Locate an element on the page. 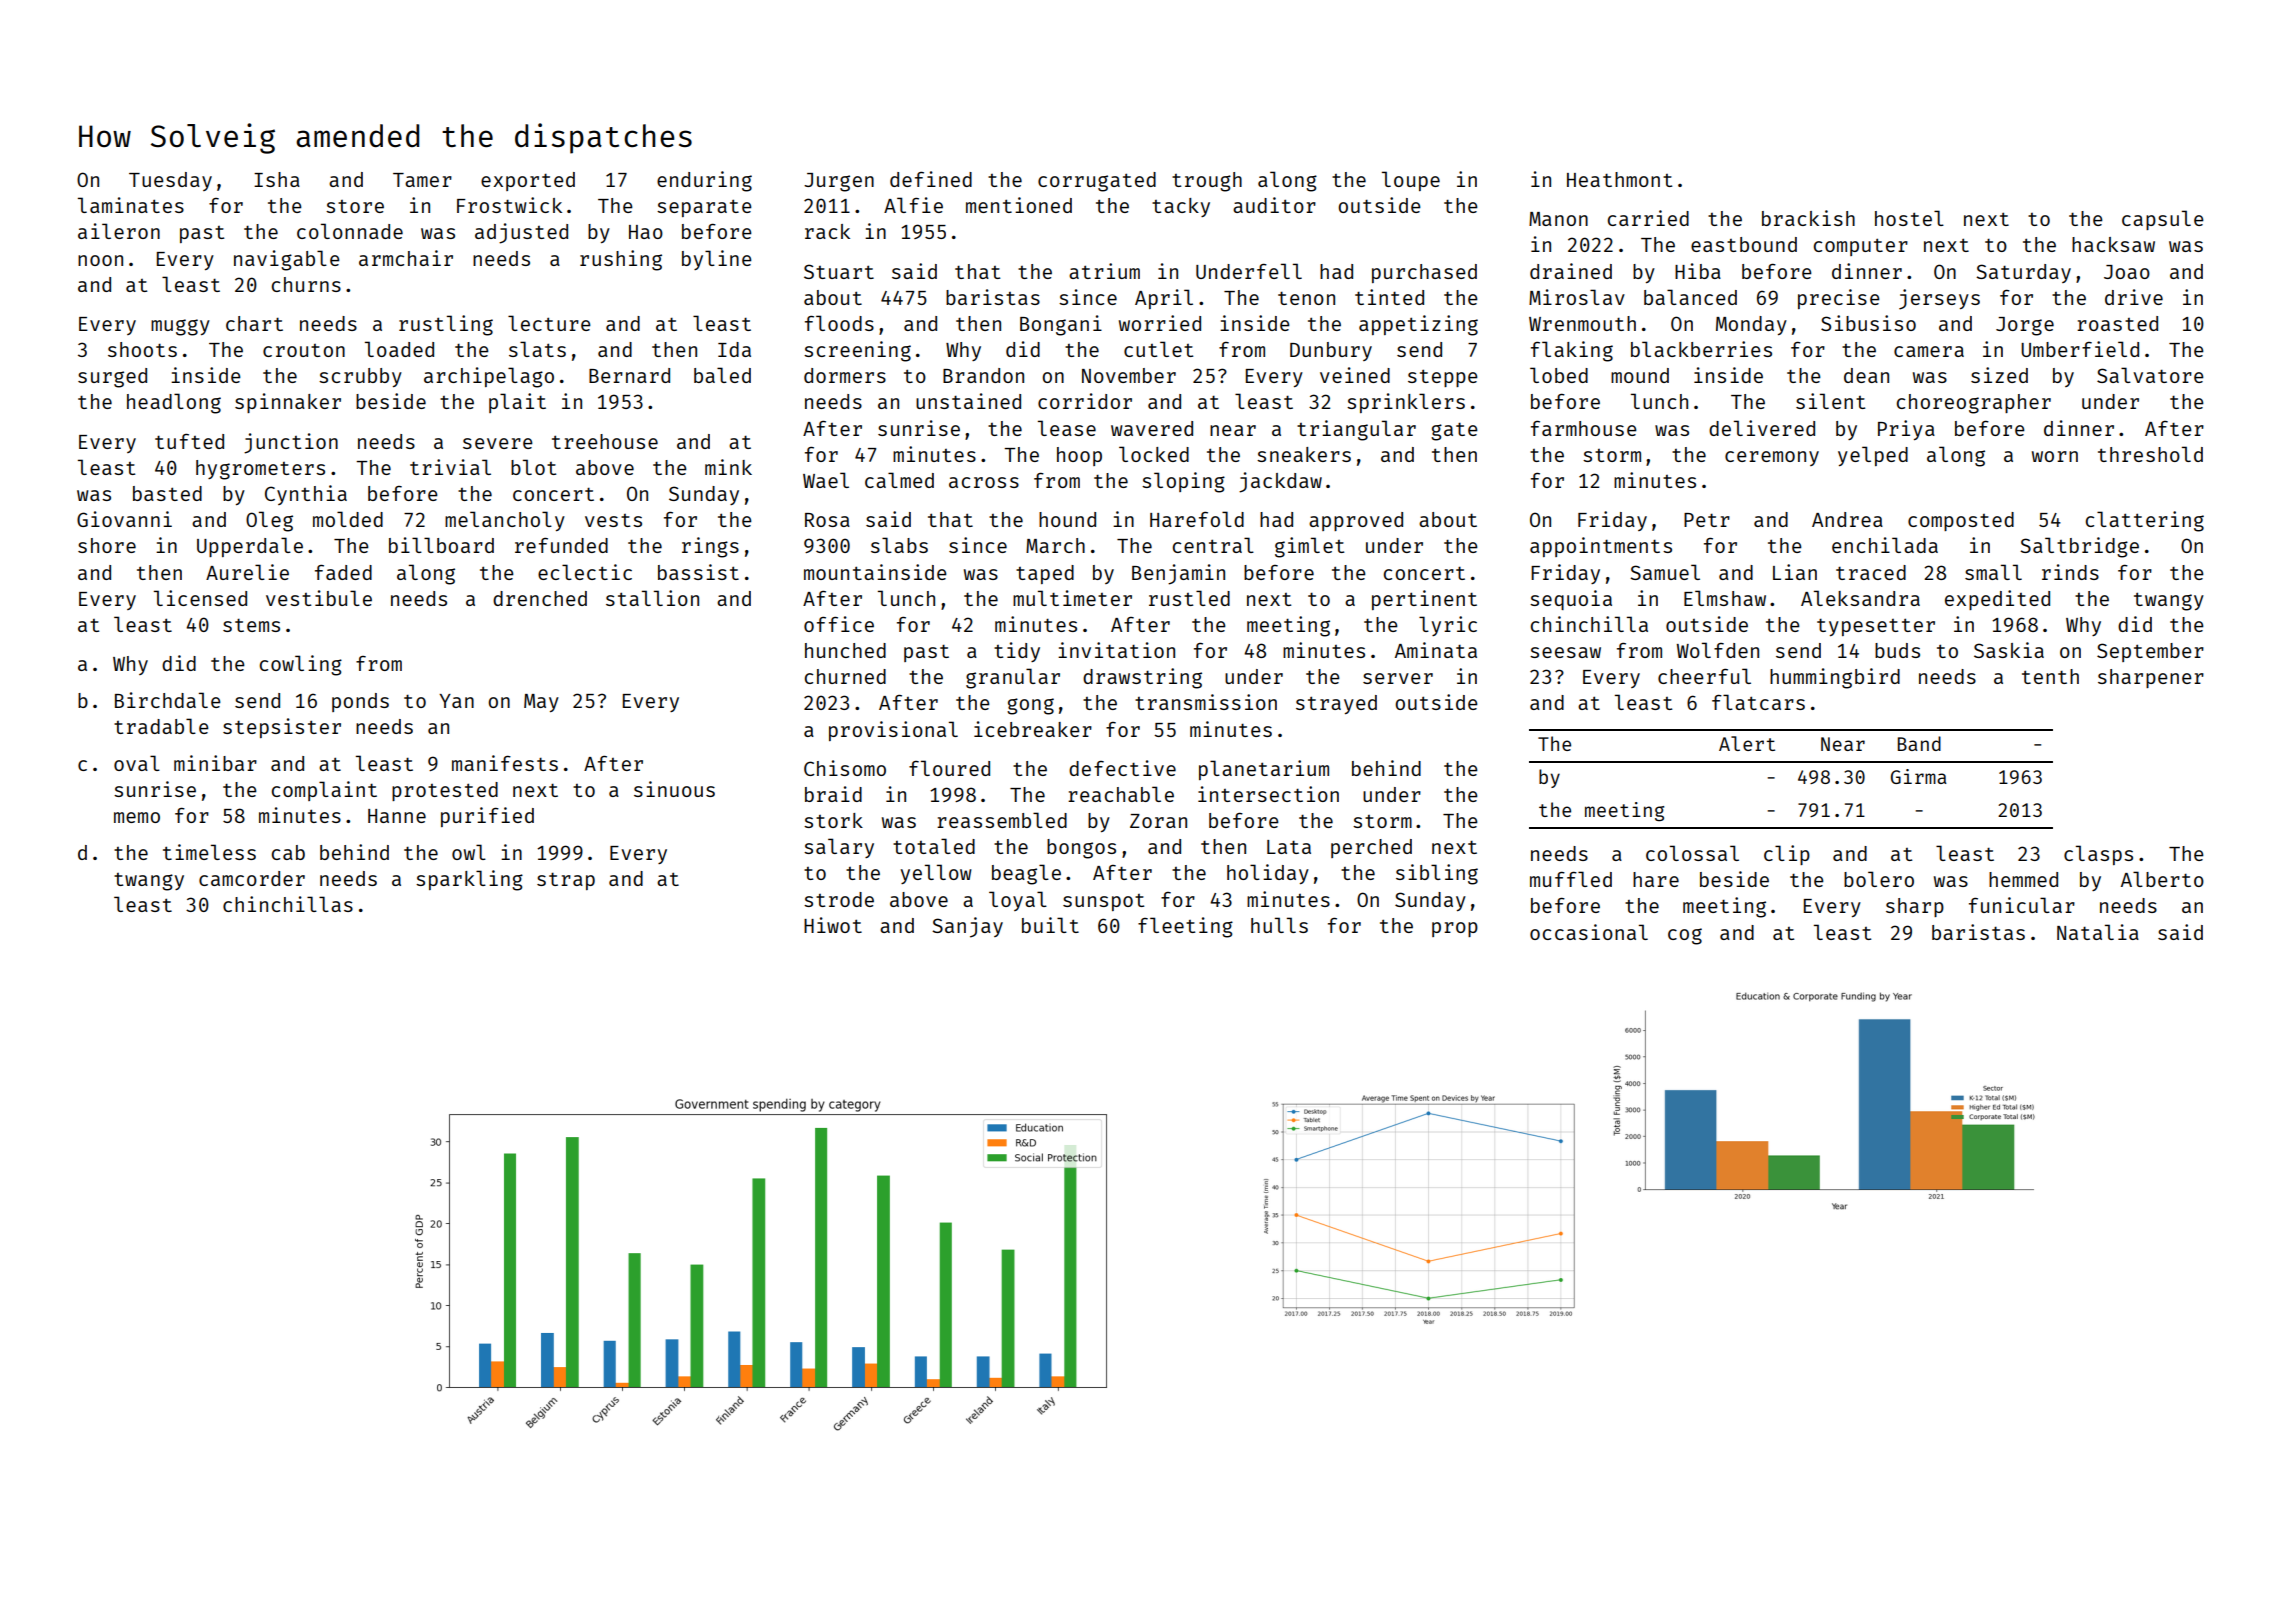 Image resolution: width=2282 pixels, height=1614 pixels. defined is located at coordinates (931, 179).
